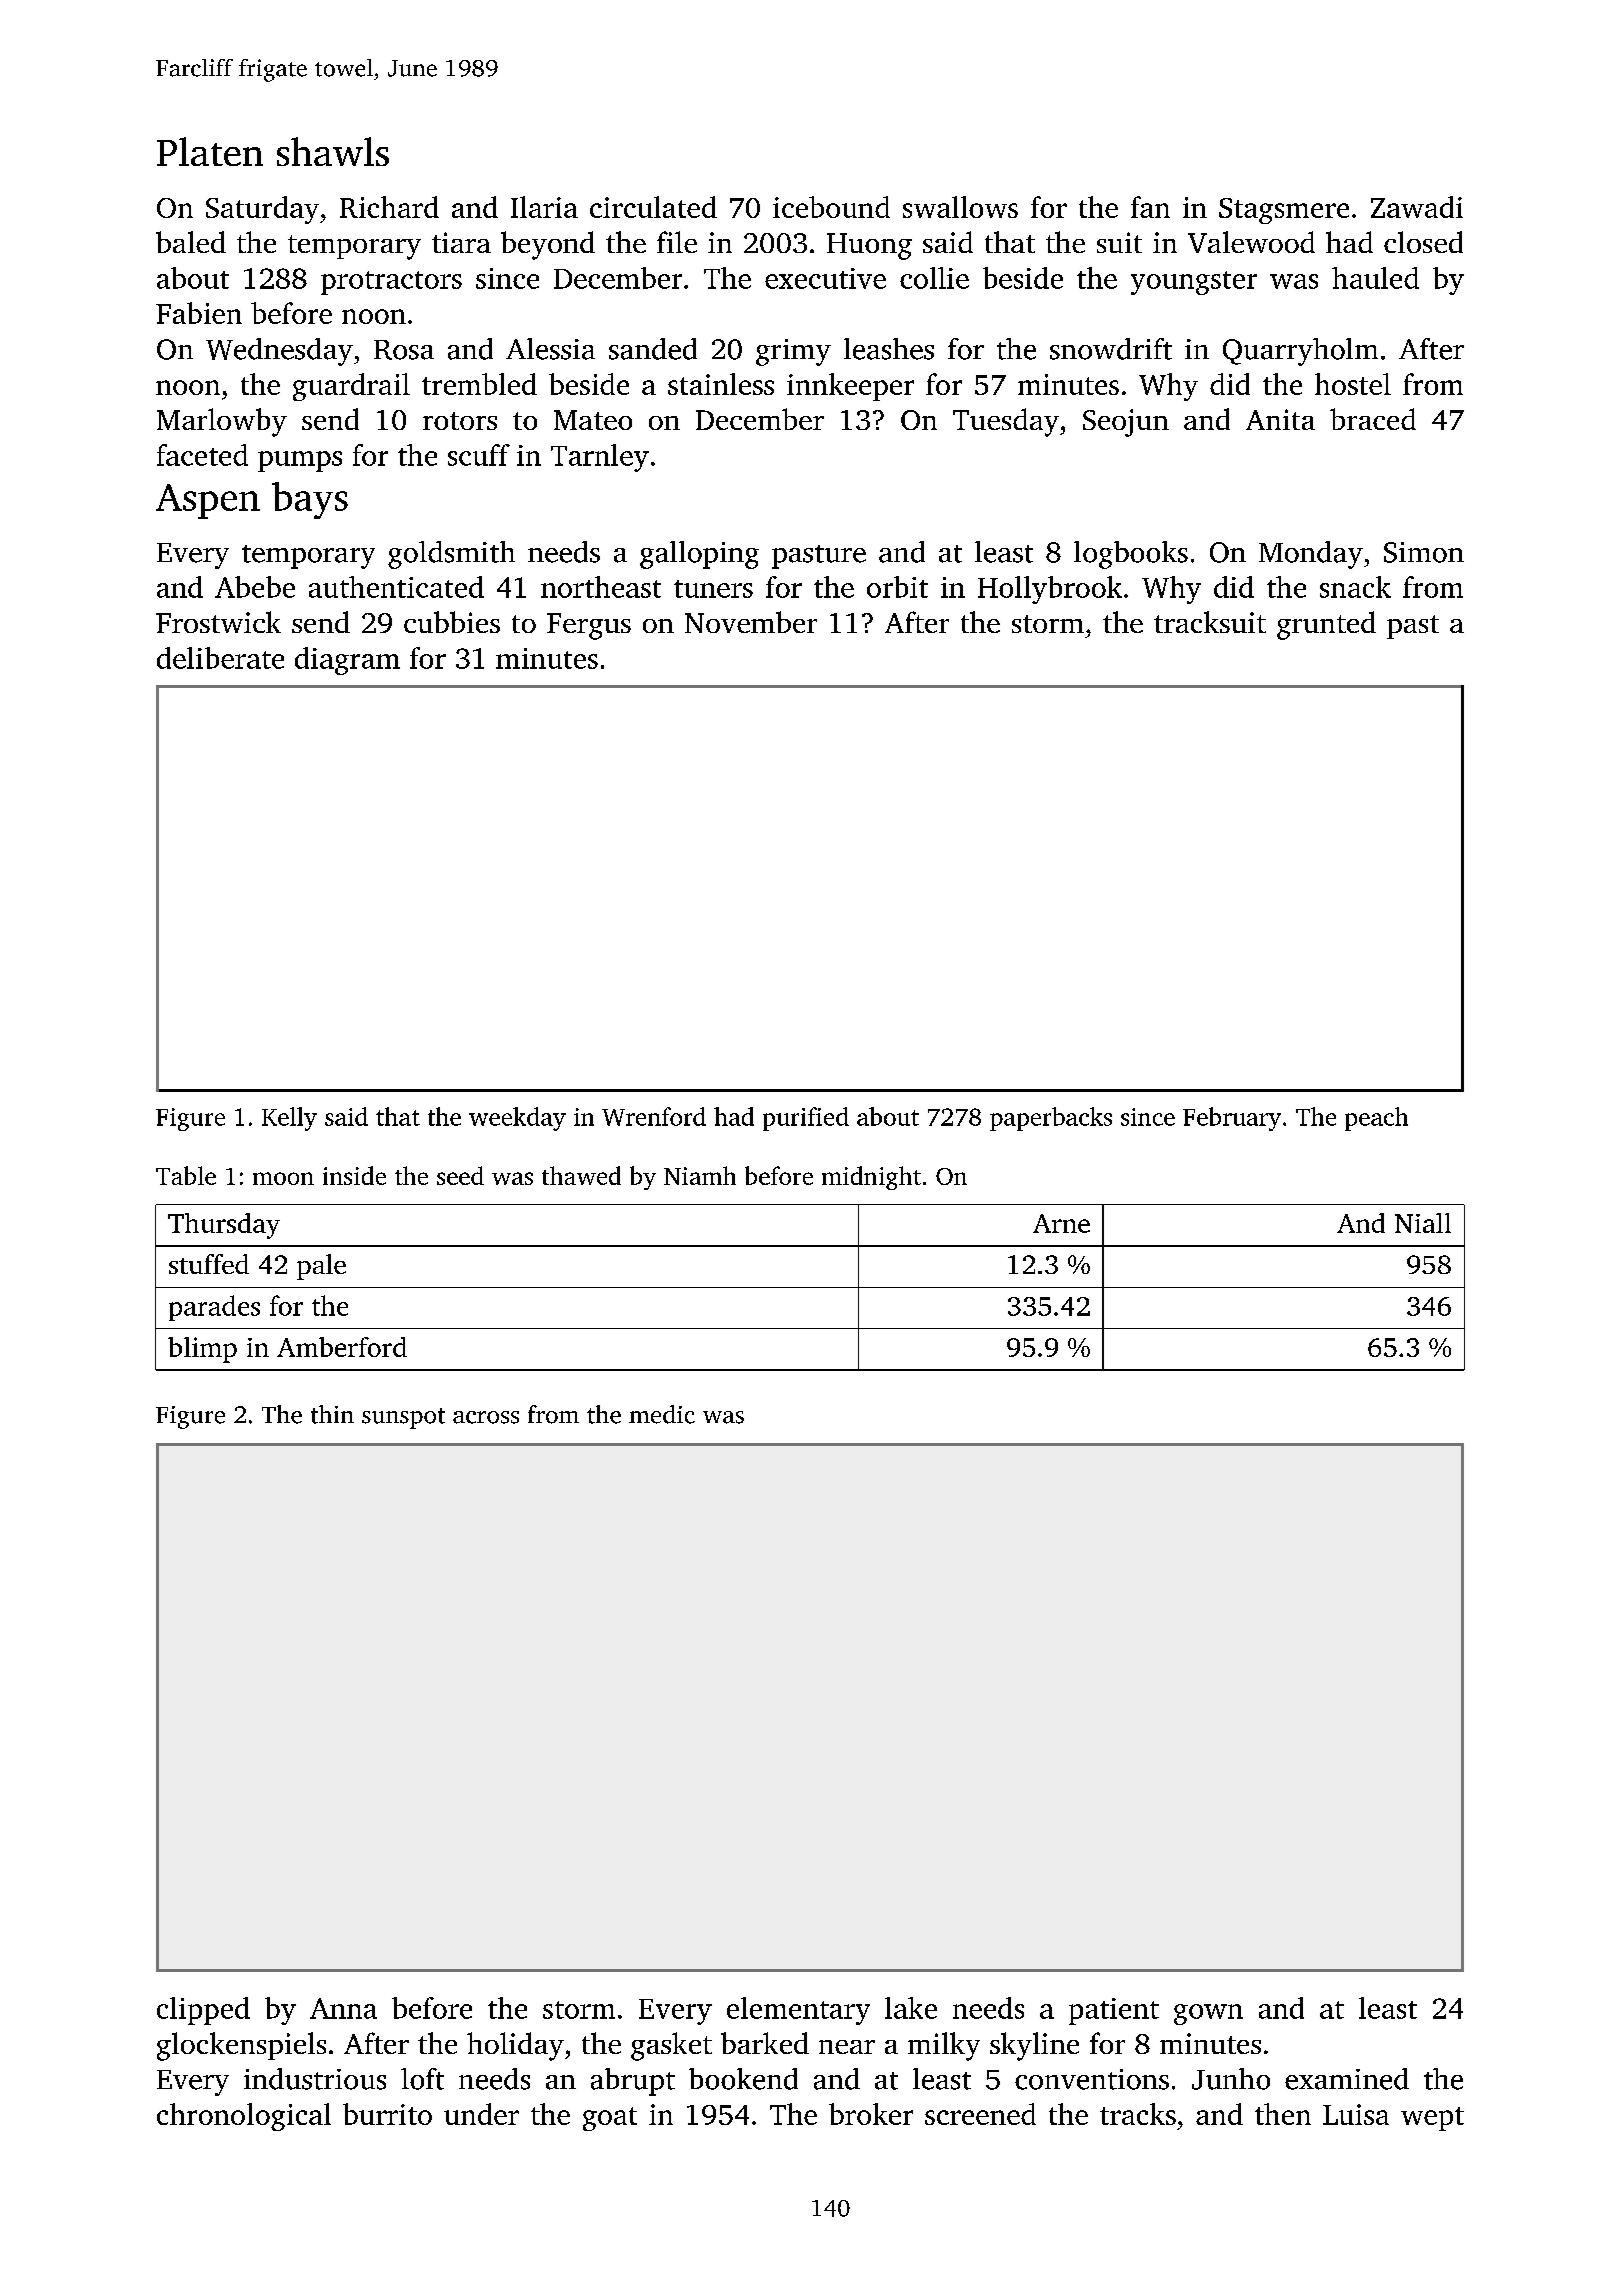  Describe the element at coordinates (1326, 625) in the screenshot. I see `grunted` at that location.
